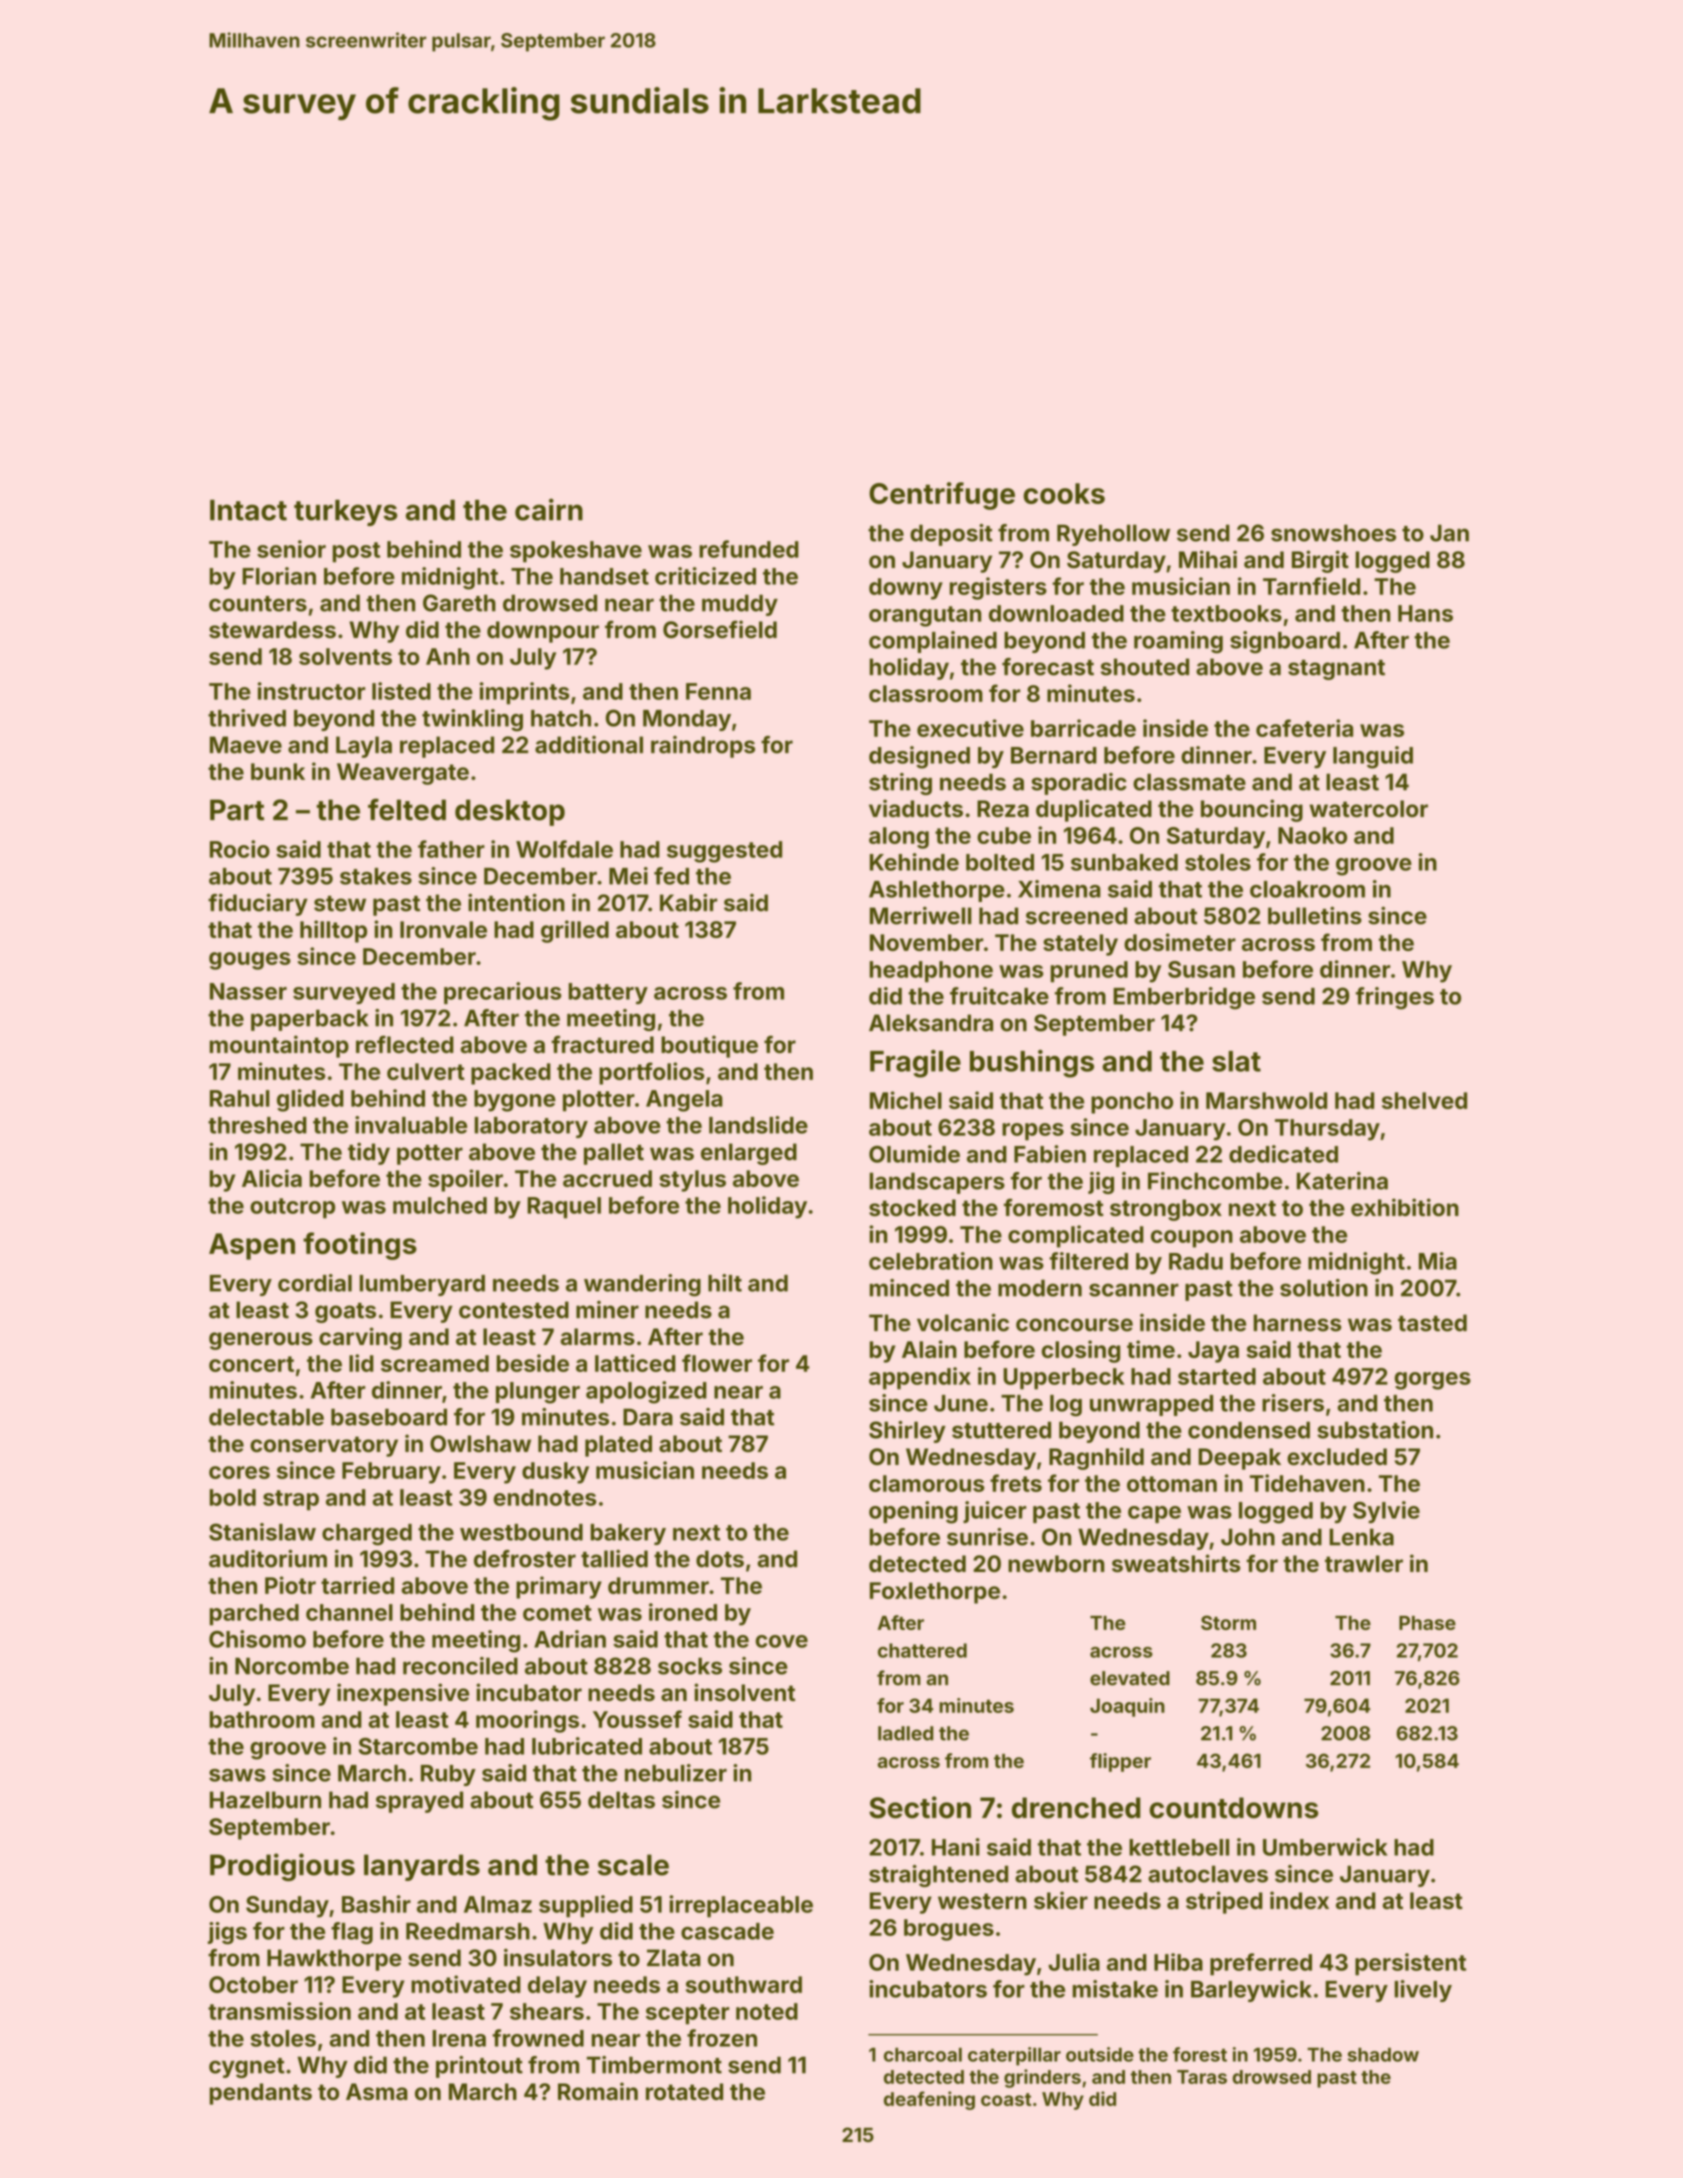  Describe the element at coordinates (1361, 1537) in the document. I see `Lenka` at that location.
